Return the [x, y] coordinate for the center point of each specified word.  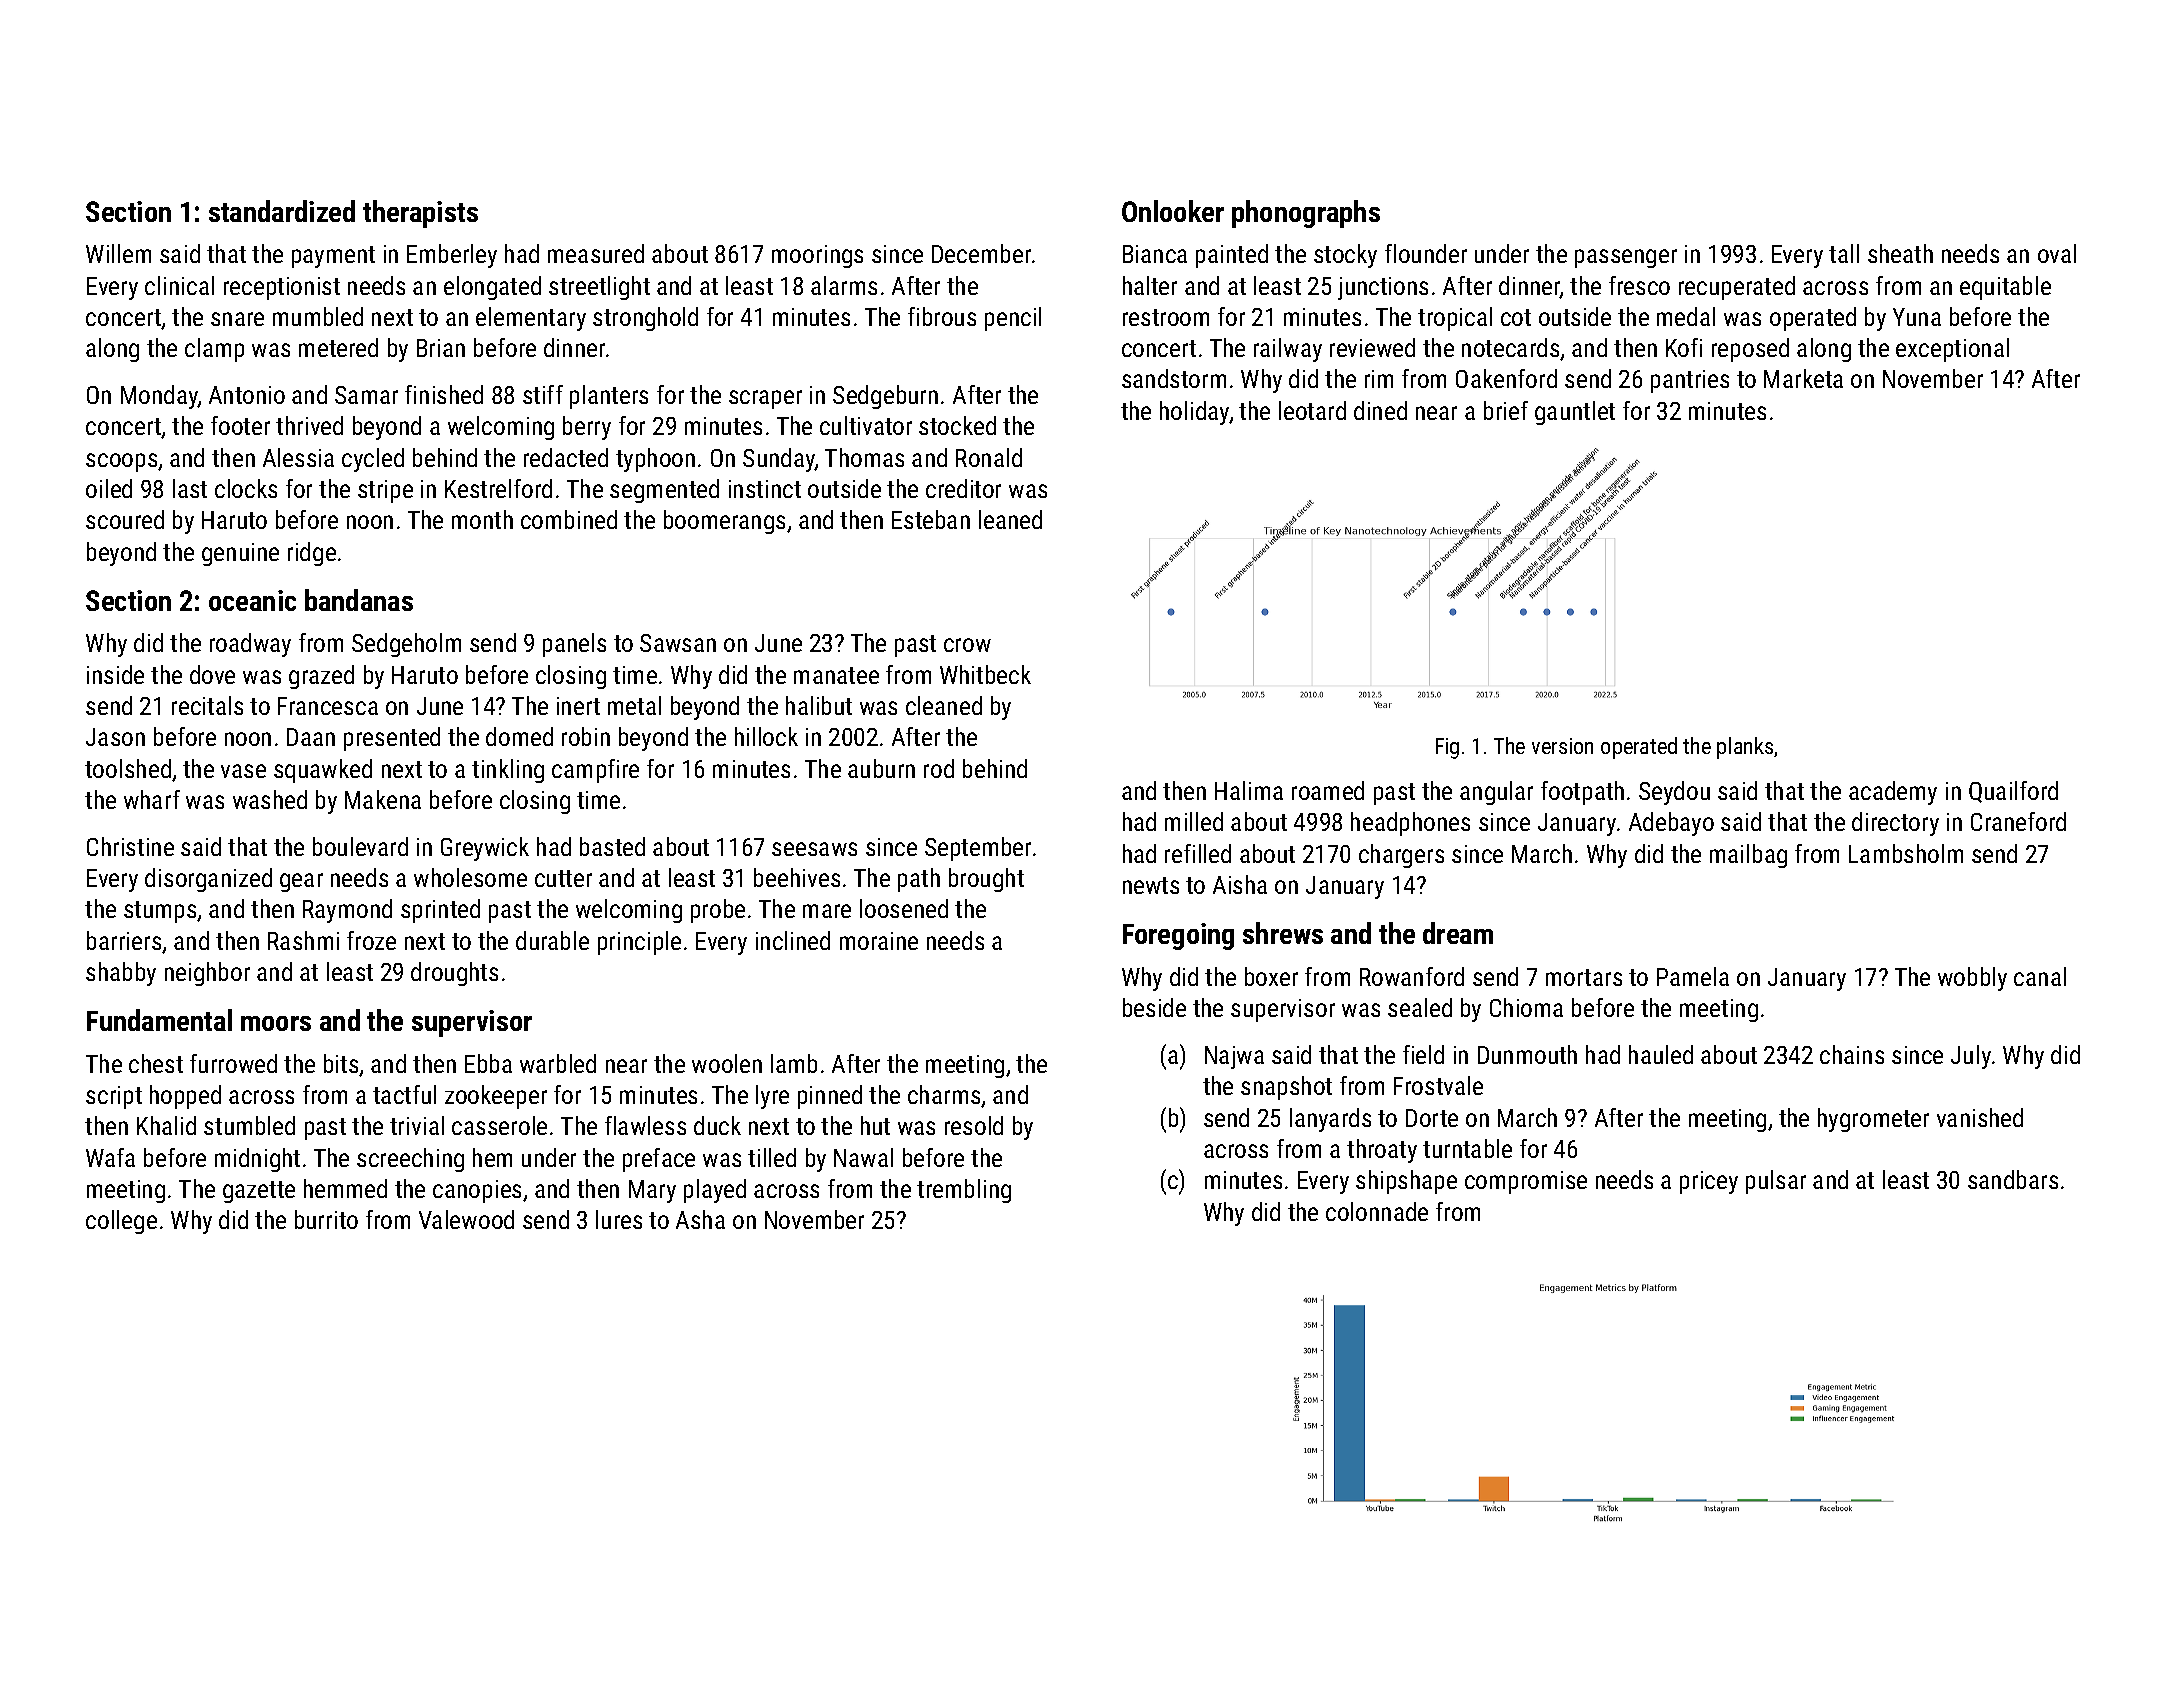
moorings [817, 256]
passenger [1626, 258]
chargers [1401, 856]
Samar [366, 395]
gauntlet [1575, 413]
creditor [963, 488]
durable [552, 940]
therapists [420, 214]
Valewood [466, 1219]
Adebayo [1671, 824]
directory [1895, 824]
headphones [1410, 824]
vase [243, 771]
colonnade [1377, 1211]
